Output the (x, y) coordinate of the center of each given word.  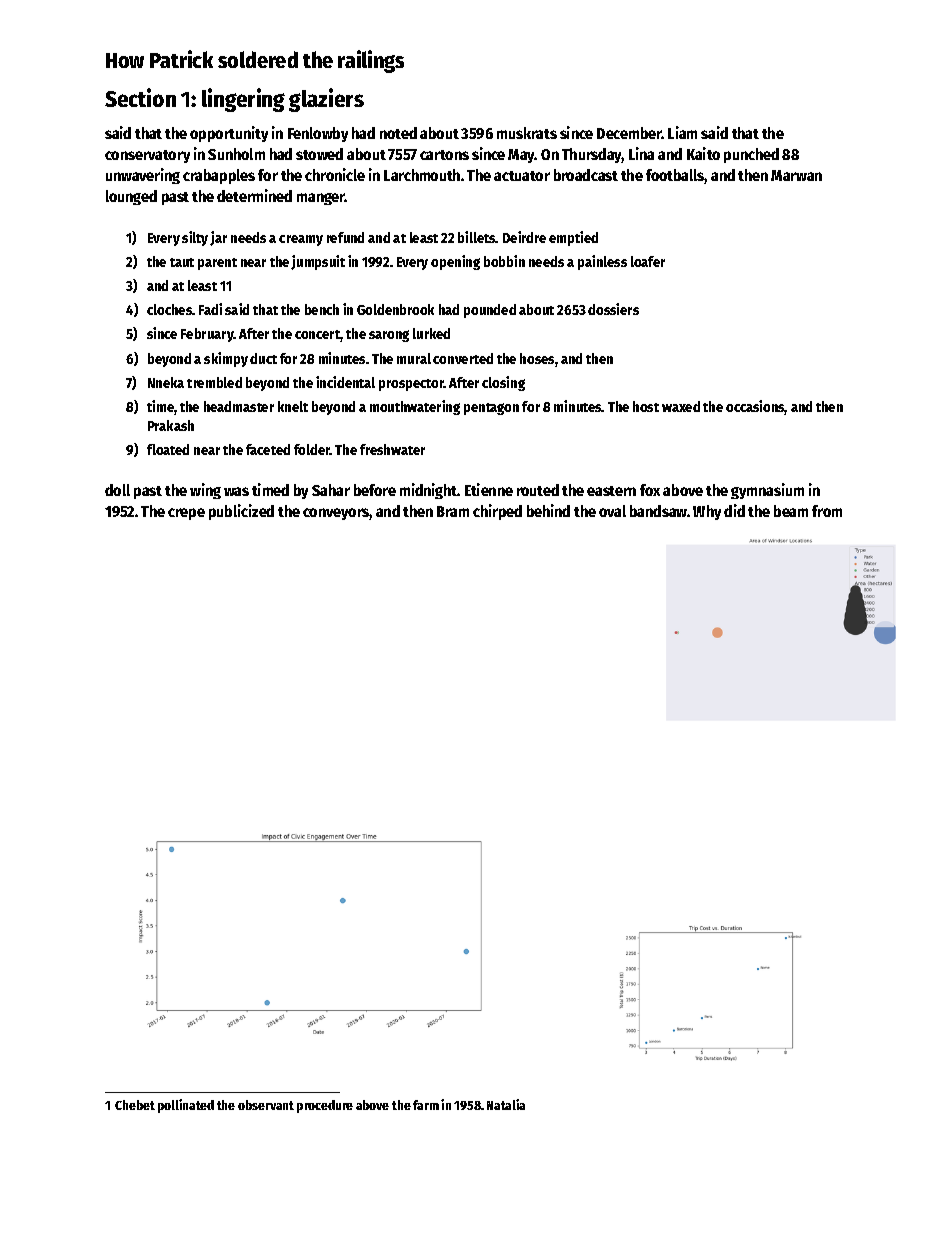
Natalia (506, 1104)
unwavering (143, 176)
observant (266, 1105)
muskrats (527, 133)
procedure (325, 1106)
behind (548, 510)
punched (751, 155)
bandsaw (659, 511)
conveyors (336, 514)
